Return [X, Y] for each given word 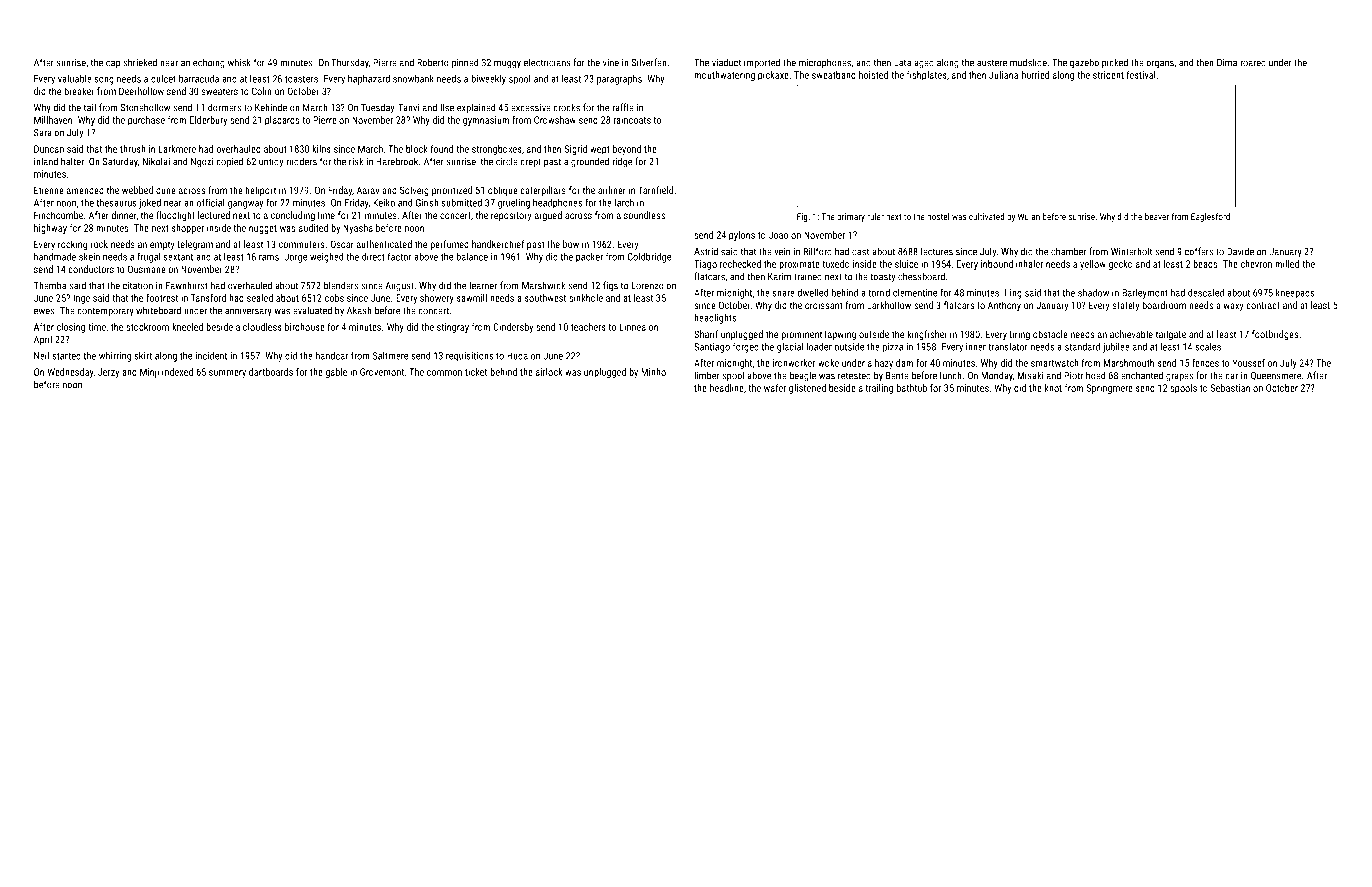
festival [1141, 75]
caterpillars [543, 191]
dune [166, 190]
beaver [1157, 216]
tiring [1019, 335]
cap [113, 64]
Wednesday [71, 373]
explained [476, 108]
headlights [715, 319]
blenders [341, 285]
